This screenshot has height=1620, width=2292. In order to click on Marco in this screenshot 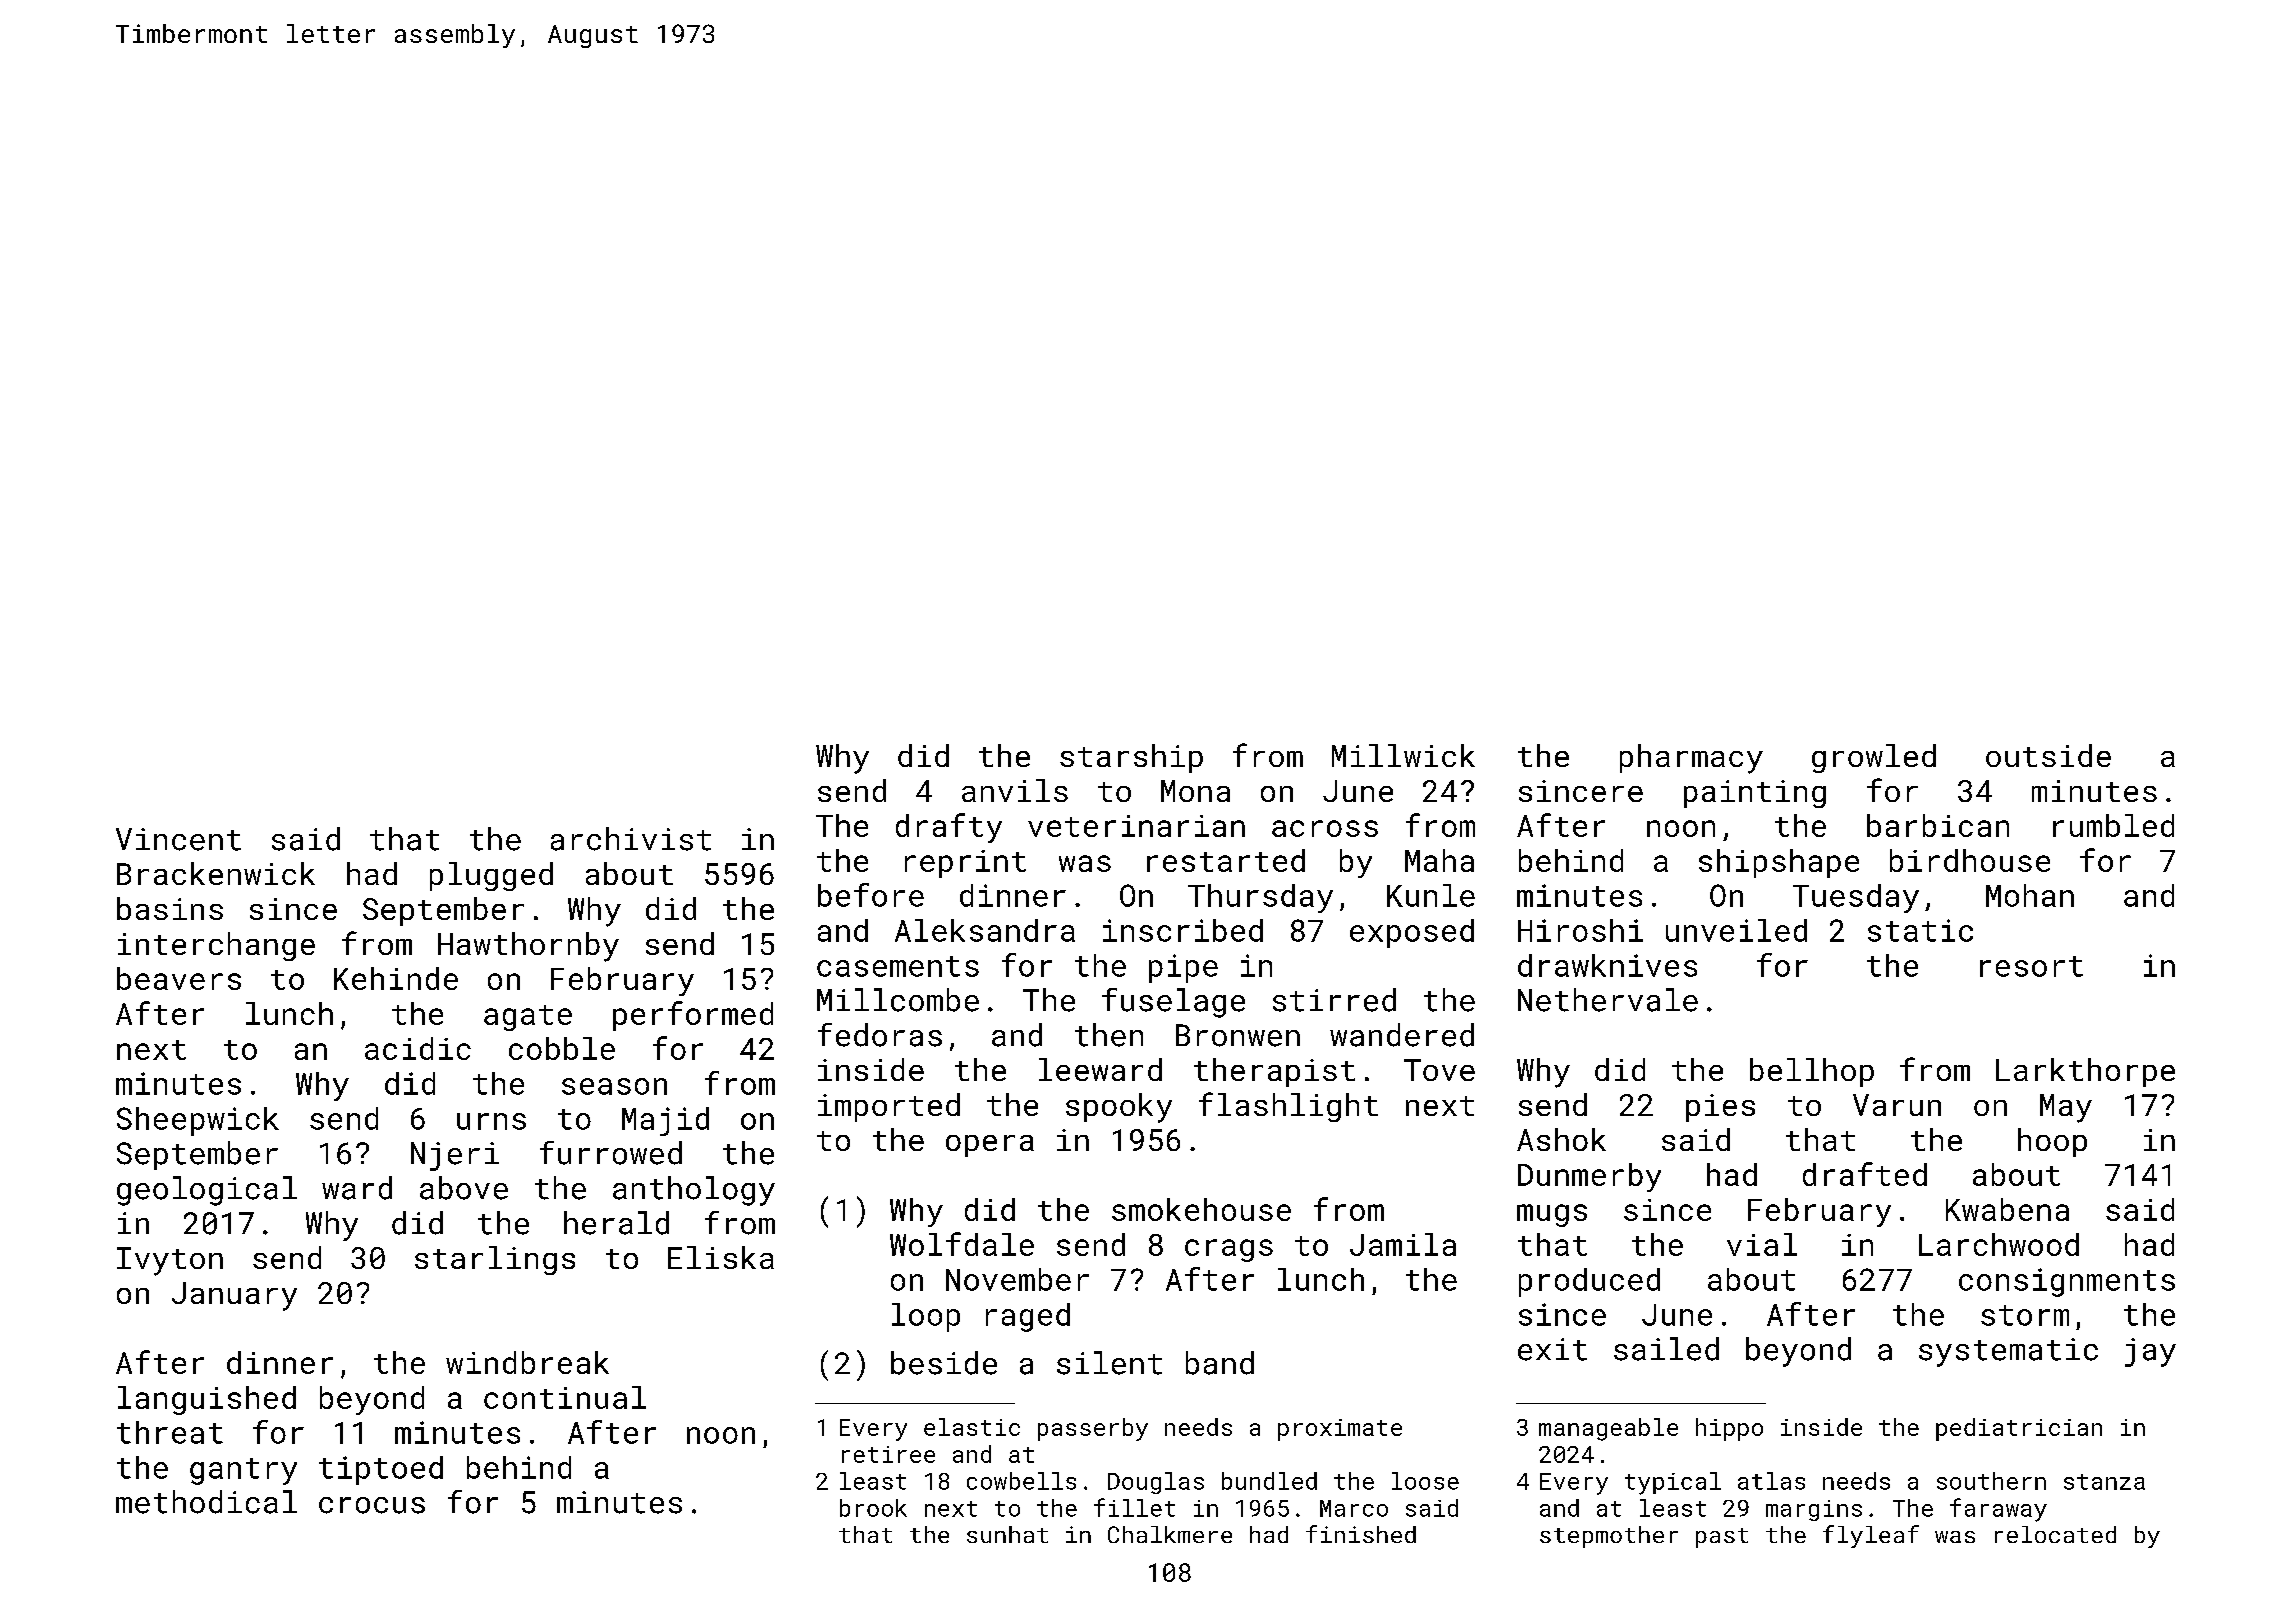, I will do `click(1354, 1508)`.
